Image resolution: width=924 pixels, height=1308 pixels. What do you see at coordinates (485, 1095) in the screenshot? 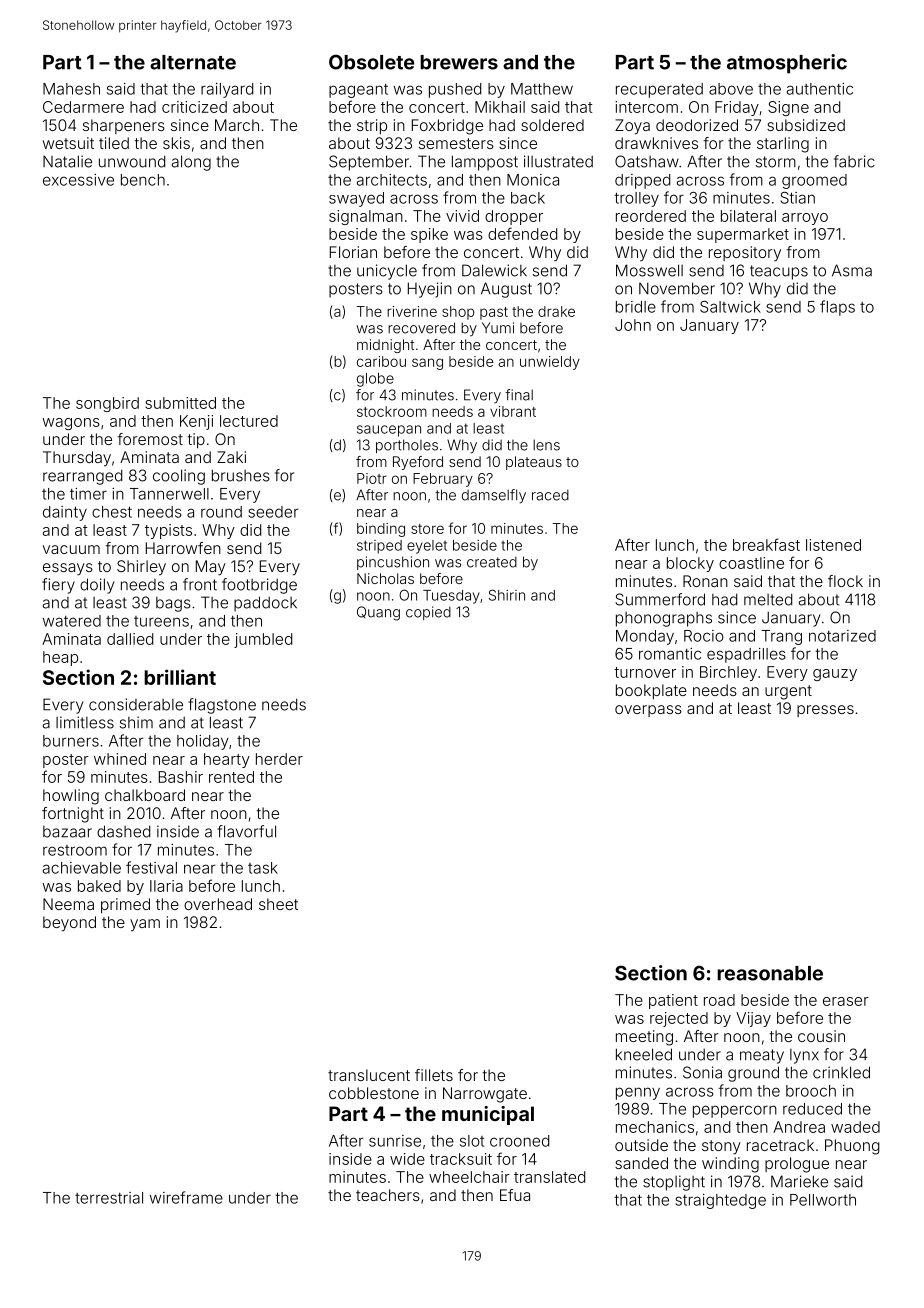
I see `Narrowgate` at bounding box center [485, 1095].
